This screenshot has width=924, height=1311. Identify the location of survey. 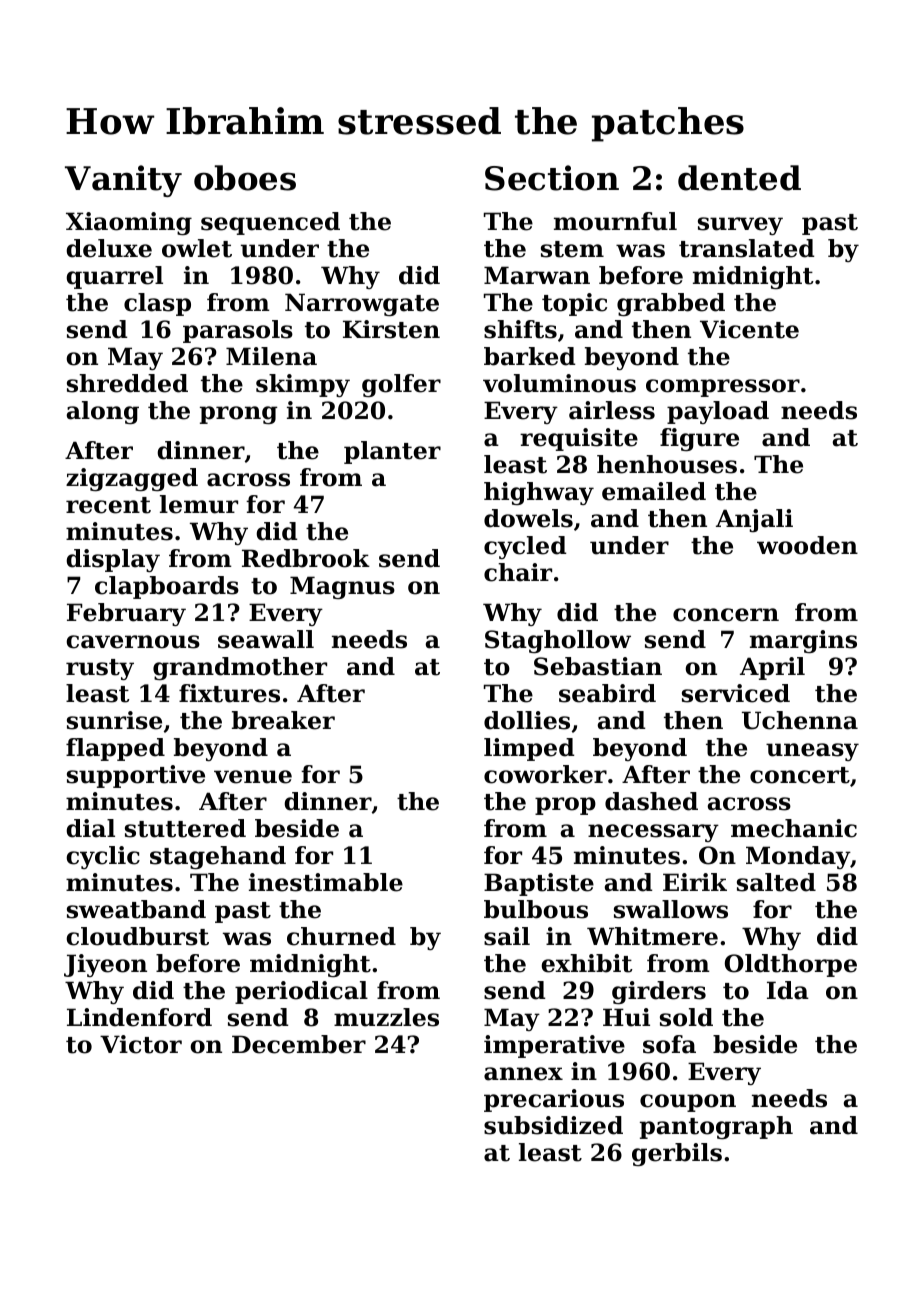
(740, 226).
